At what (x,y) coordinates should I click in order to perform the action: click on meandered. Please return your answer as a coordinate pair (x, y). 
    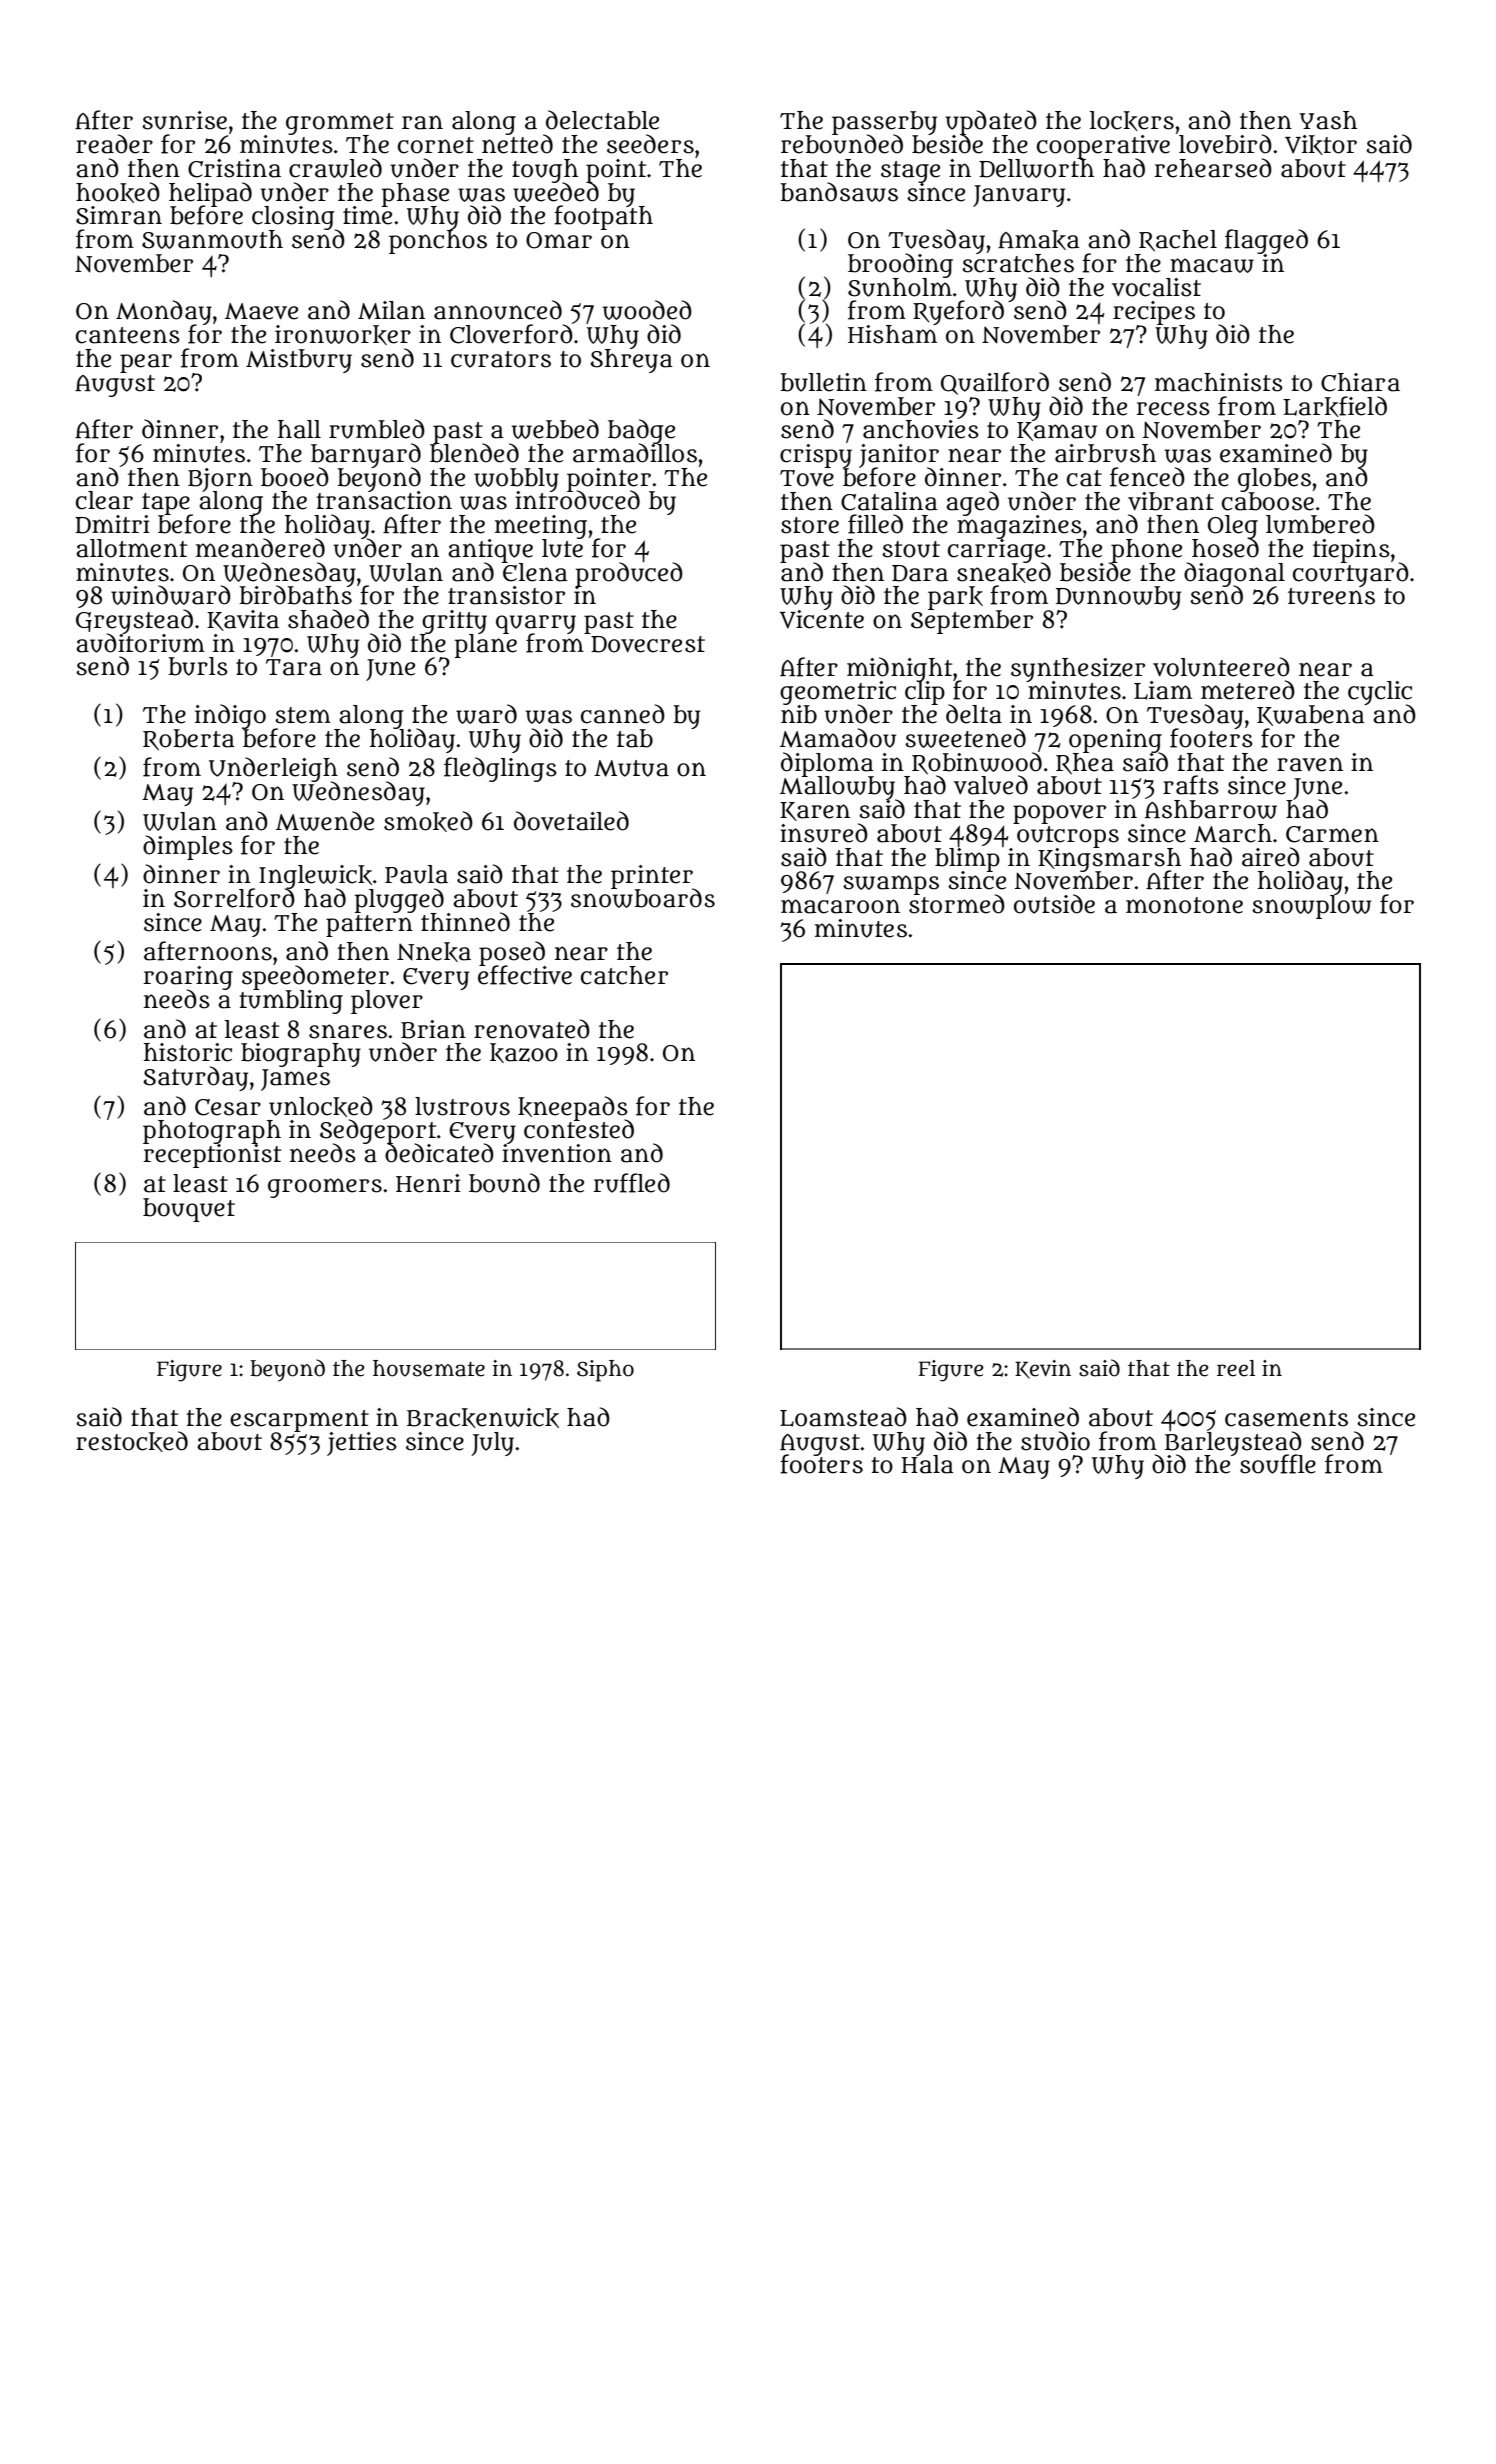
    Looking at the image, I should click on (260, 548).
